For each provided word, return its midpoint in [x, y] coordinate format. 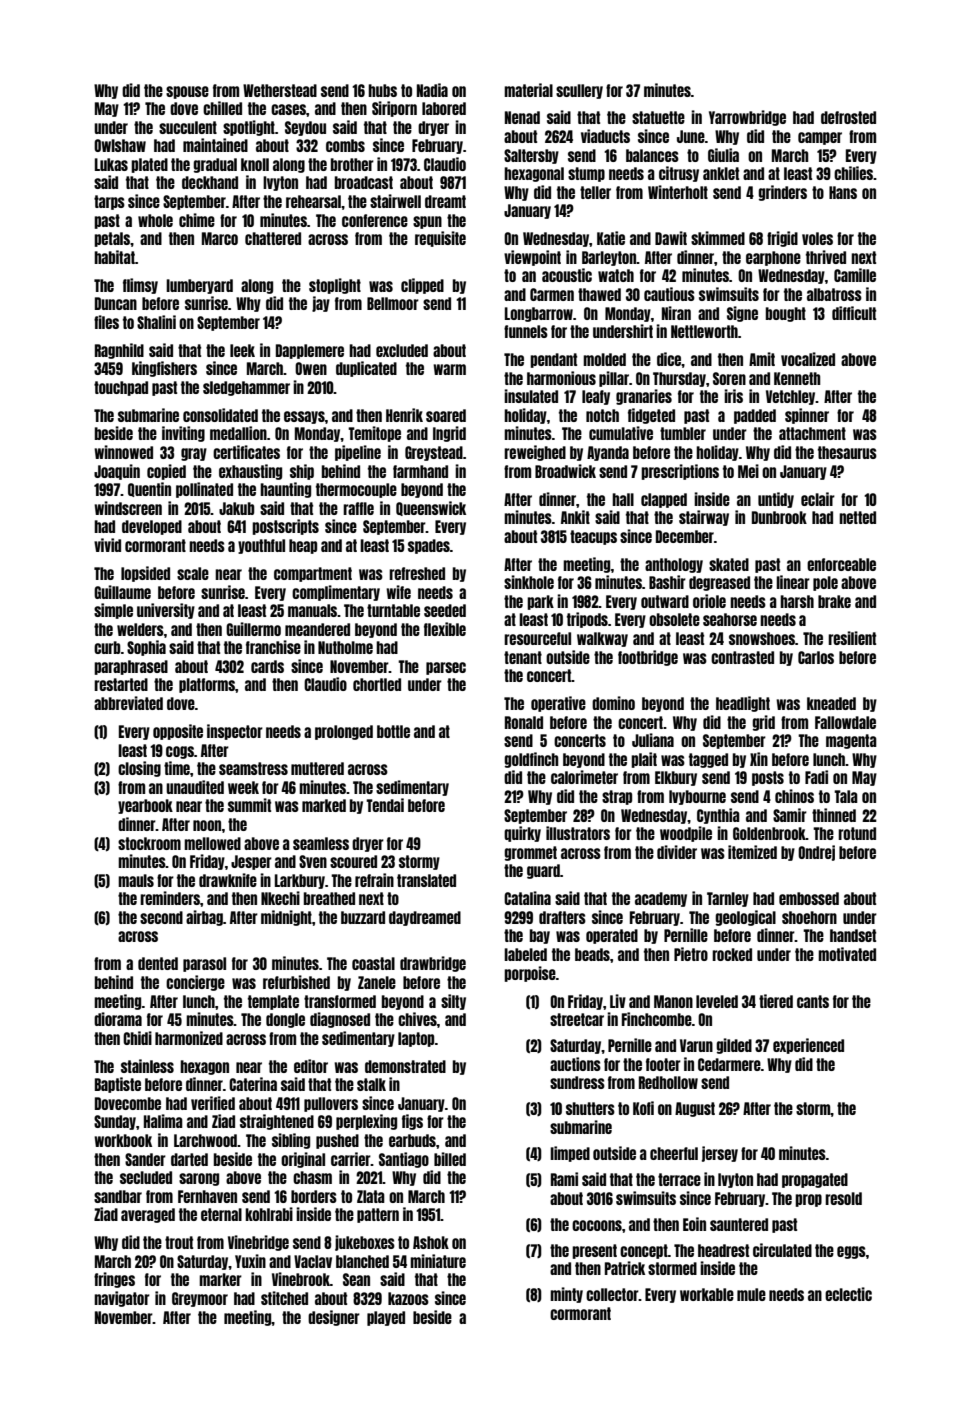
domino [613, 703]
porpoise [530, 974]
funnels [526, 331]
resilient [852, 638]
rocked [732, 954]
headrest [723, 1250]
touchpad [121, 388]
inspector [235, 732]
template [273, 1002]
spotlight [249, 128]
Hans [843, 192]
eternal [221, 1214]
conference [375, 220]
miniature [438, 1261]
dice [669, 359]
